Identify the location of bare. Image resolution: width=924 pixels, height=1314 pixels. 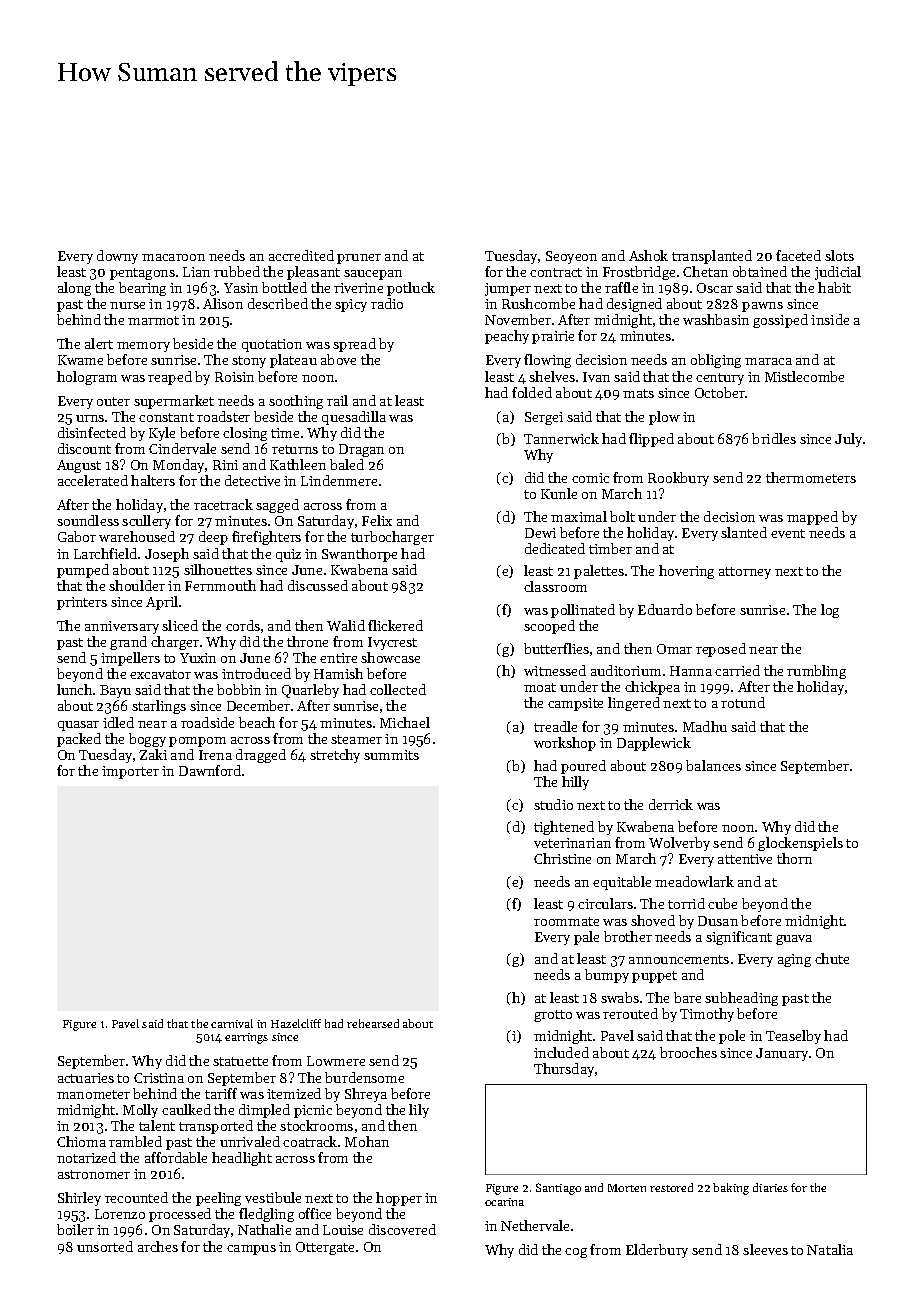
(687, 997).
